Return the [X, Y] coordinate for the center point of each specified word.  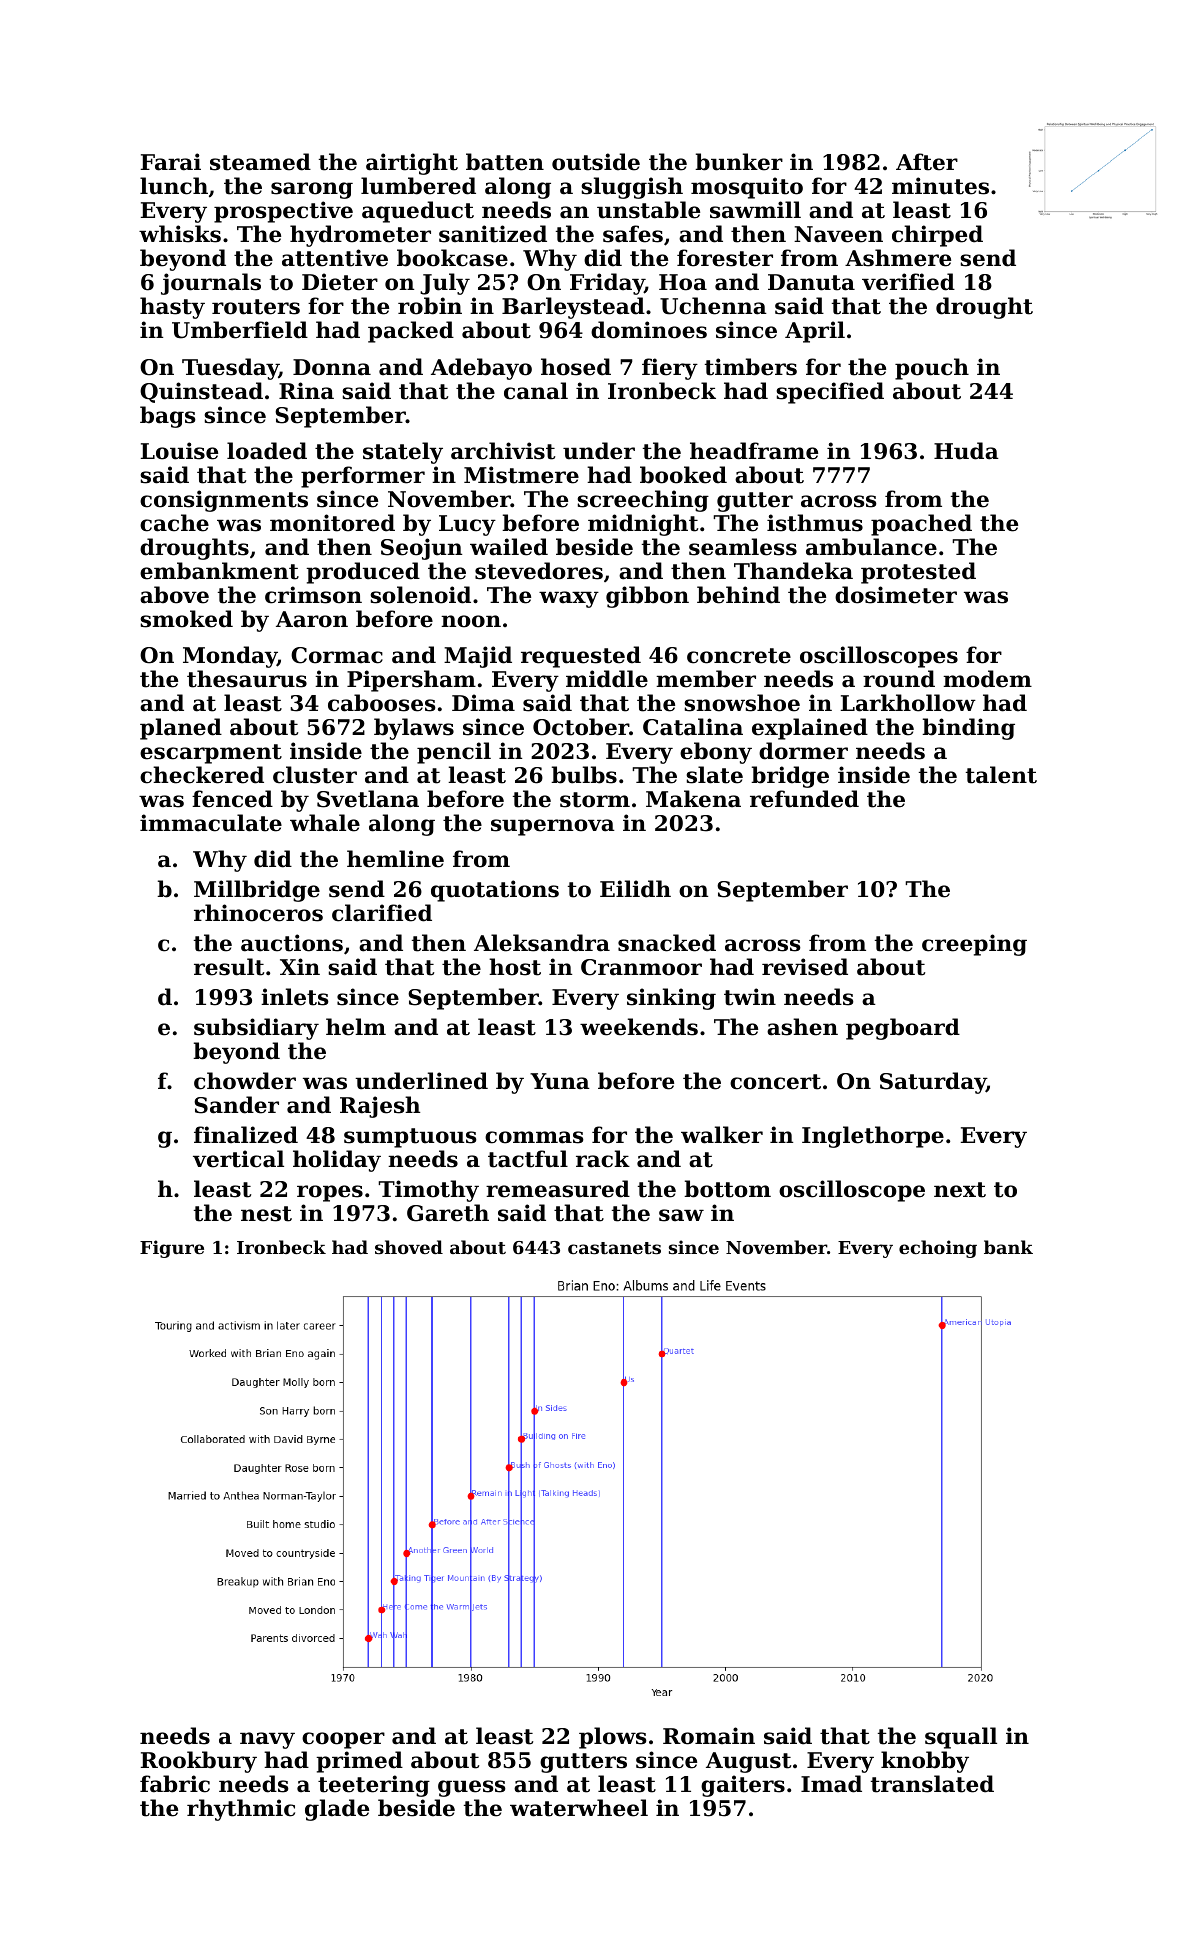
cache [174, 523]
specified [830, 393]
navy [267, 1740]
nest [266, 1214]
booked [683, 475]
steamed [260, 162]
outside [596, 162]
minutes [940, 186]
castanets [614, 1248]
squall [961, 1738]
